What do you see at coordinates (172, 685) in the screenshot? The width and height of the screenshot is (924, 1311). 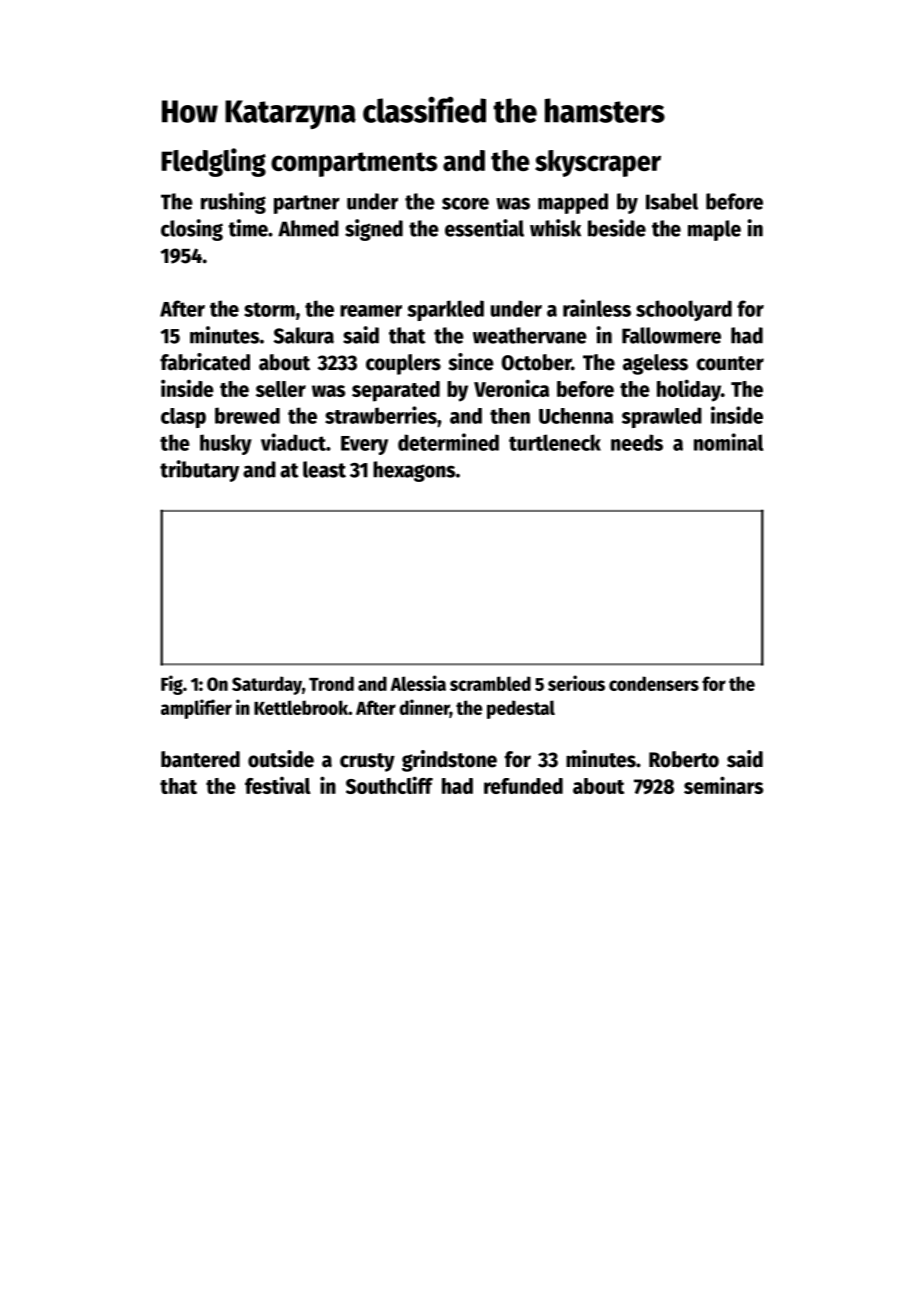 I see `Fig` at bounding box center [172, 685].
